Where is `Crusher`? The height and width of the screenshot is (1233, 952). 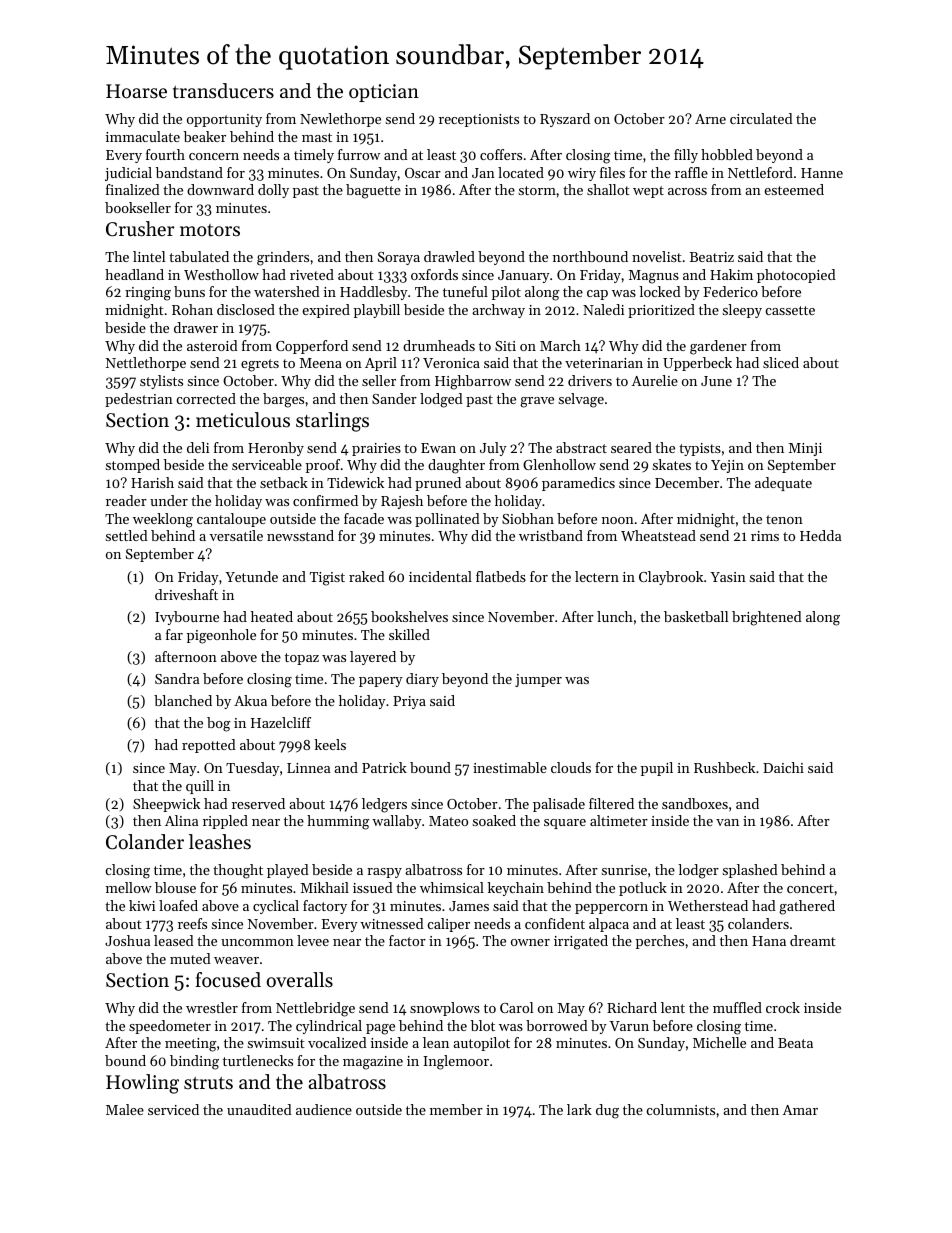
Crusher is located at coordinates (140, 229).
